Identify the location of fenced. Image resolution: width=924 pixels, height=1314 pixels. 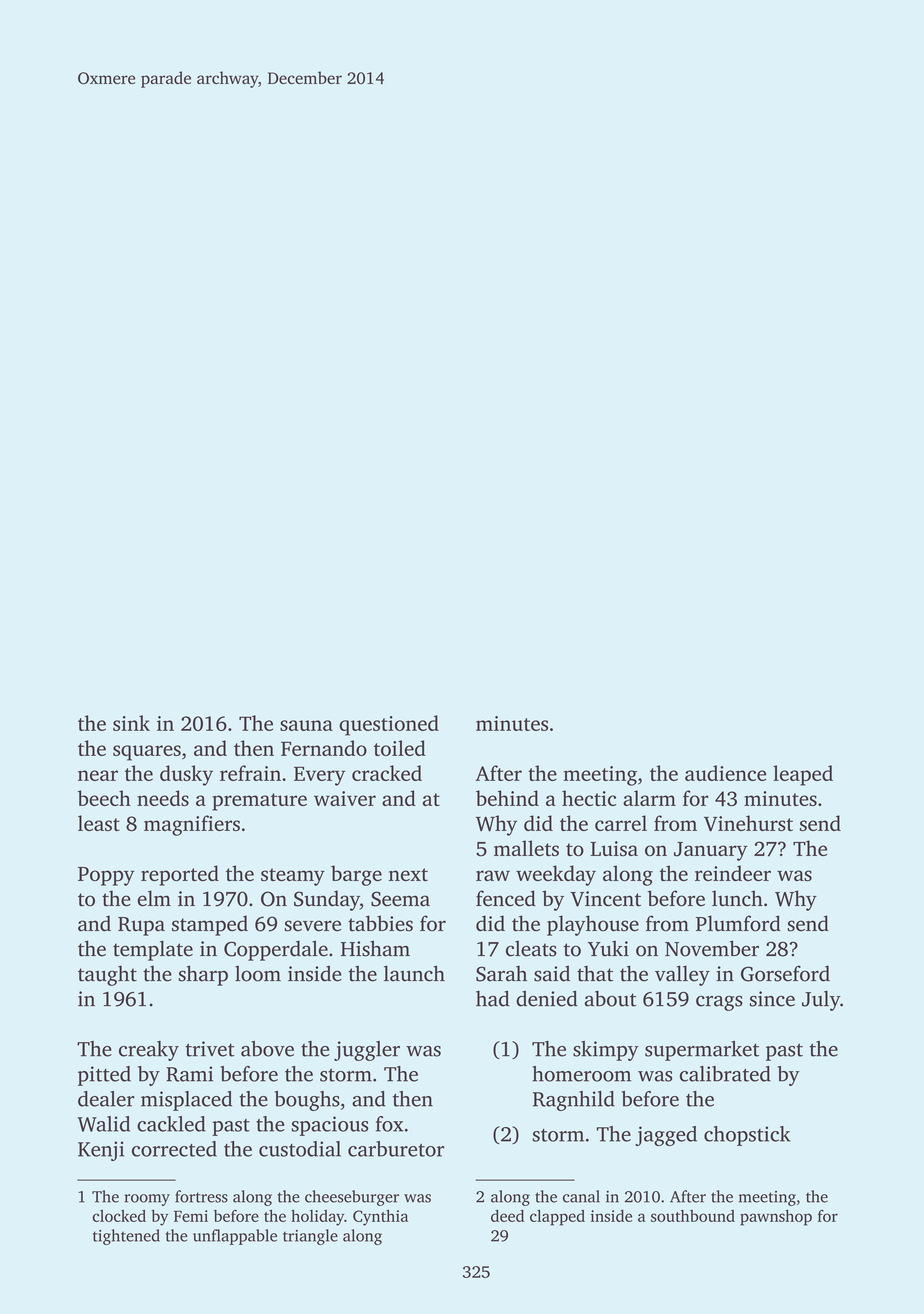
(506, 898).
